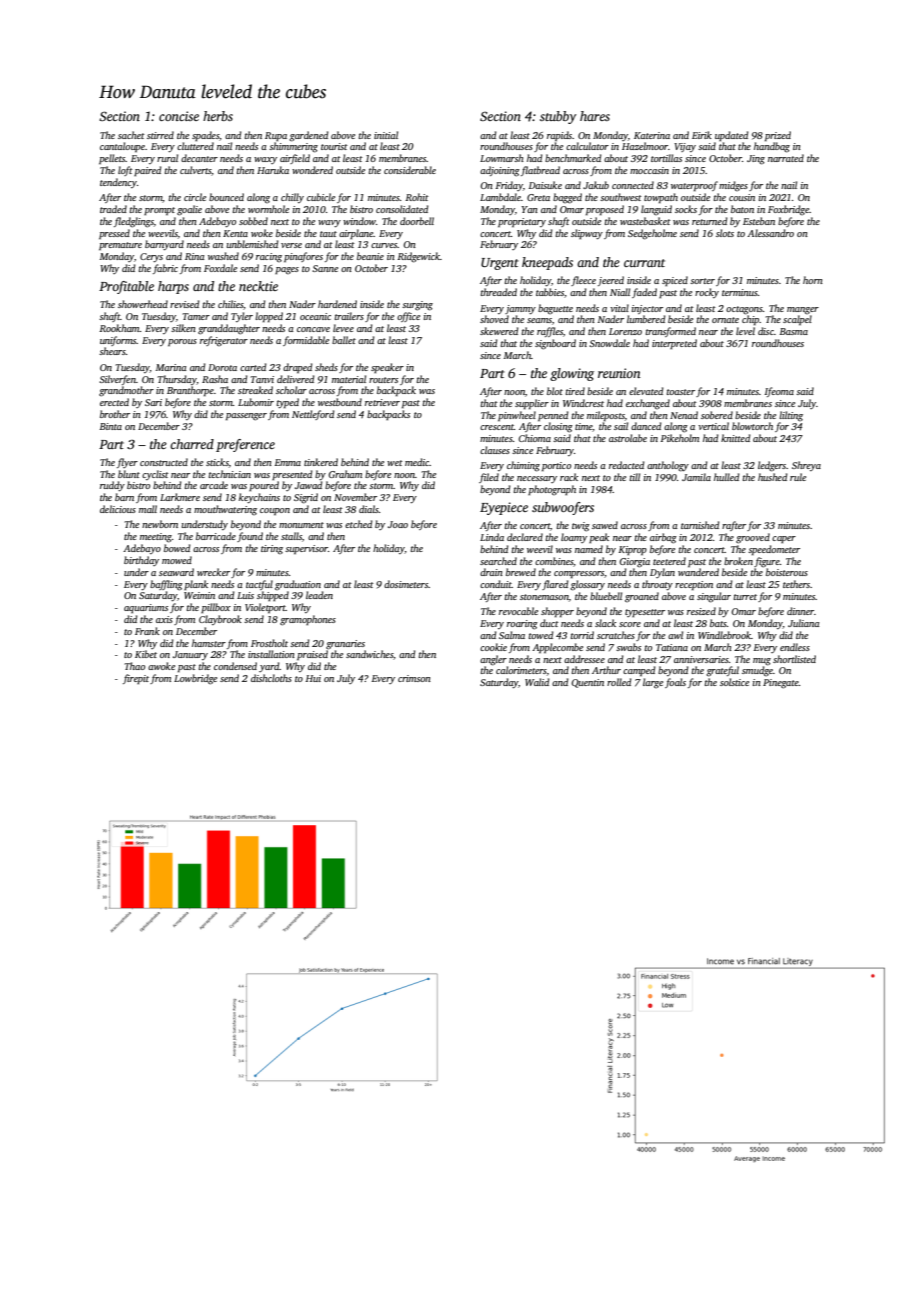  Describe the element at coordinates (770, 233) in the document. I see `Alessandro` at that location.
